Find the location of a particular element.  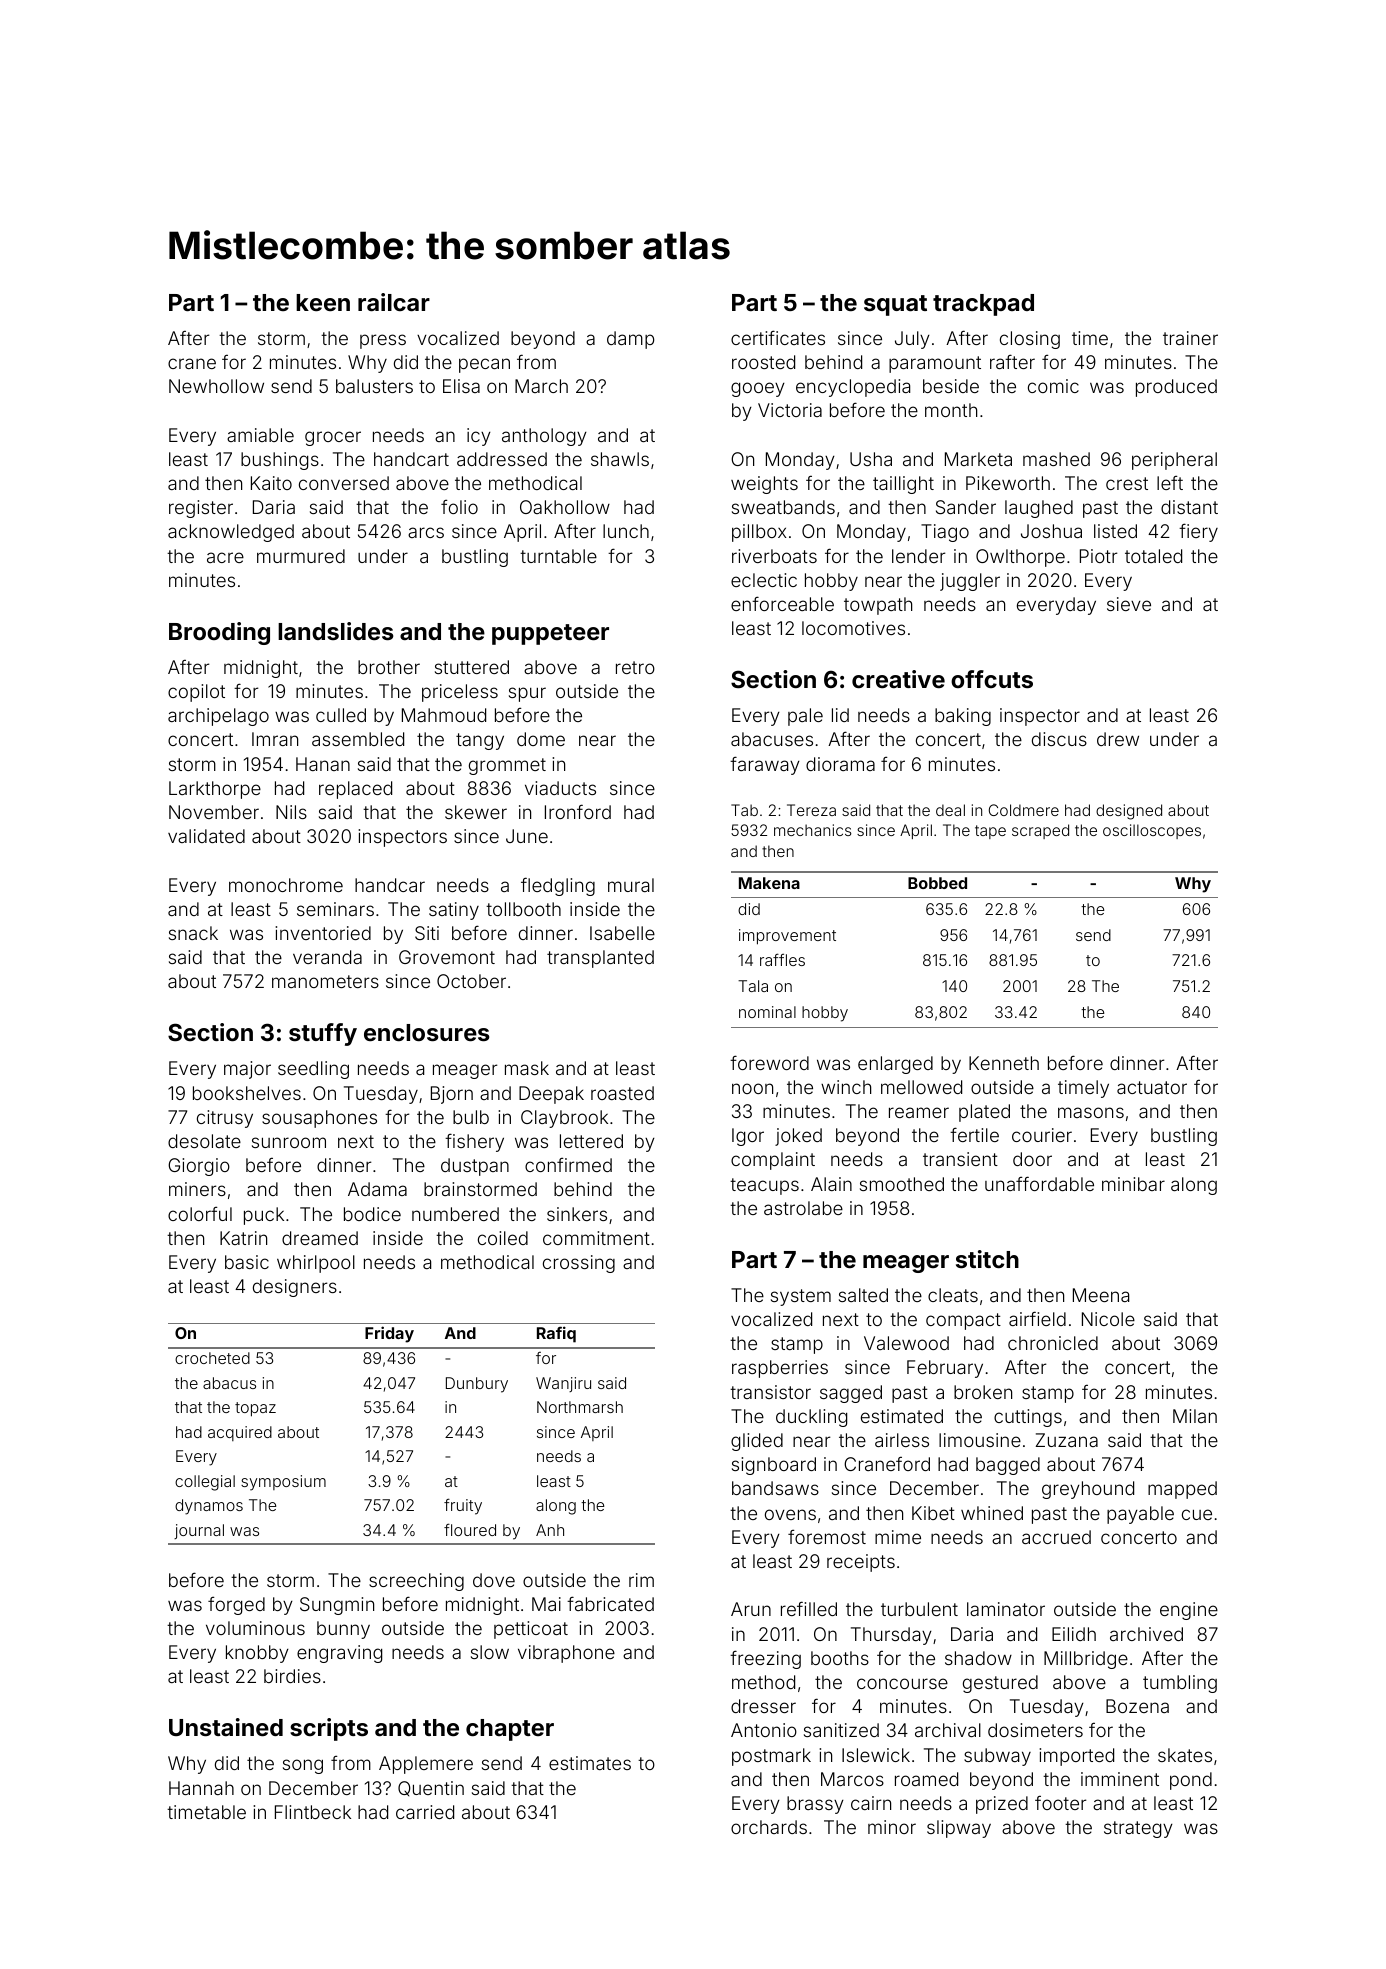

mashed is located at coordinates (1056, 459).
